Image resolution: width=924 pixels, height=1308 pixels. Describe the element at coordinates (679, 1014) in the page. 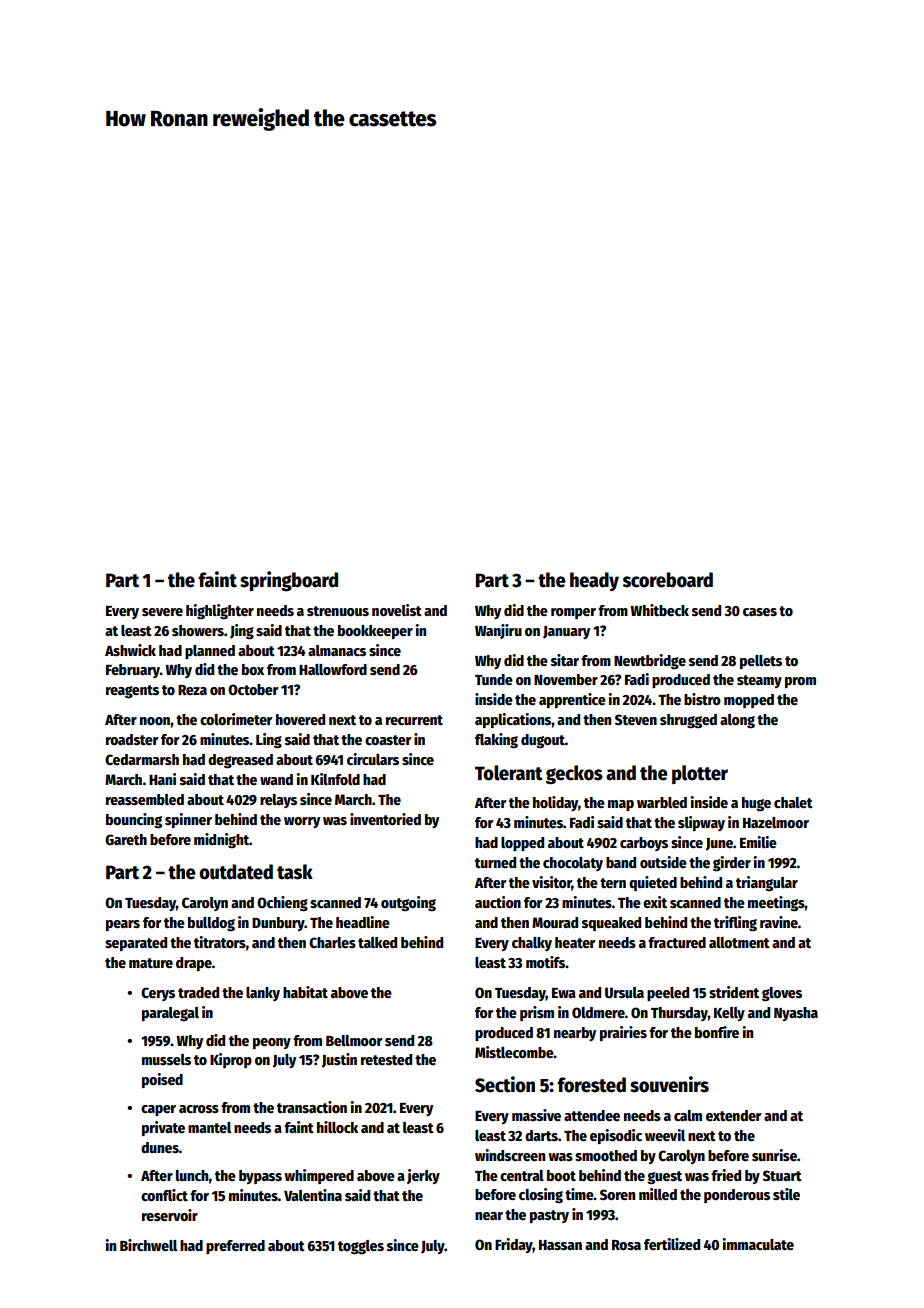

I see `Thursday` at that location.
